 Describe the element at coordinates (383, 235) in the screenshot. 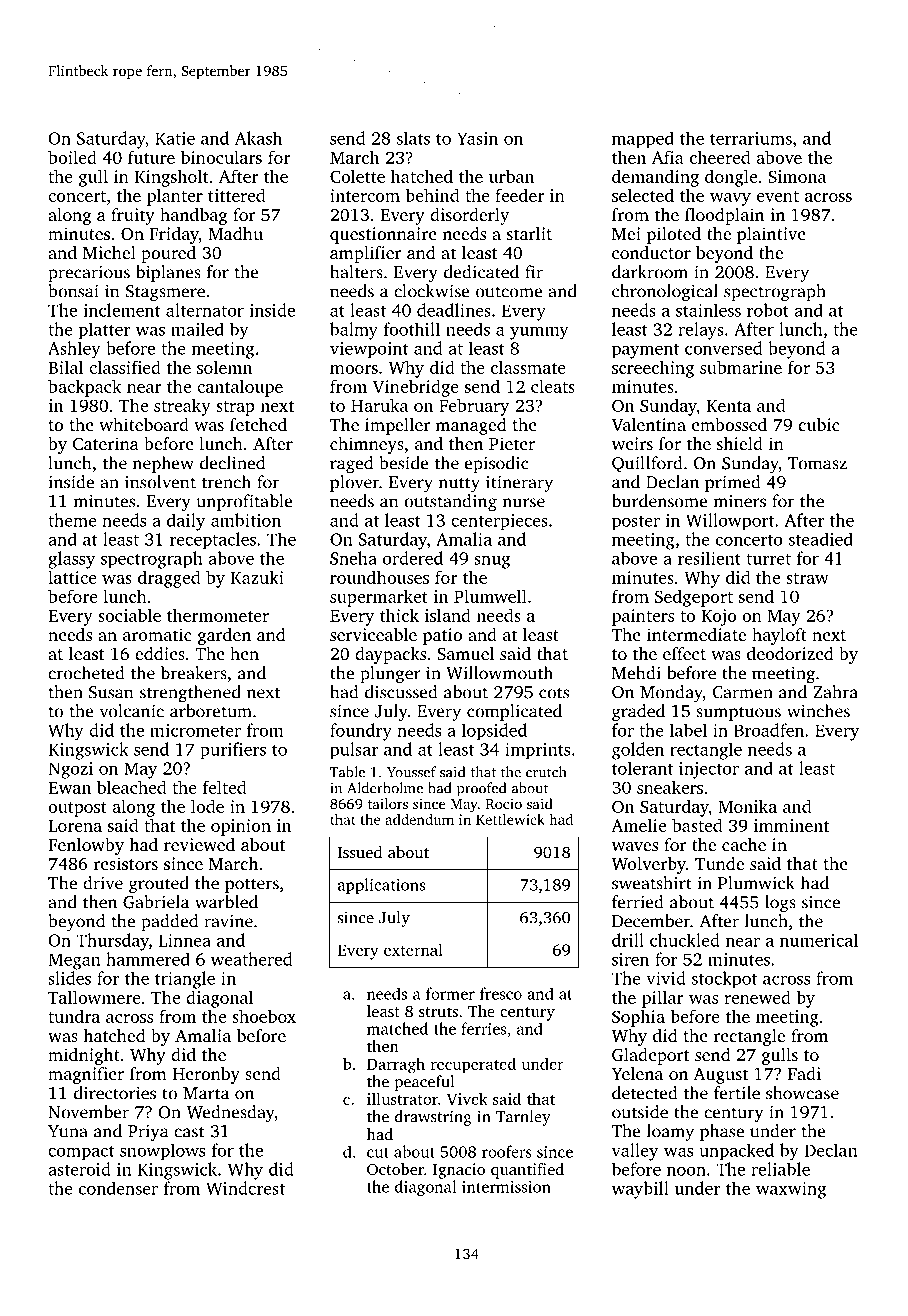

I see `questionnaire` at that location.
